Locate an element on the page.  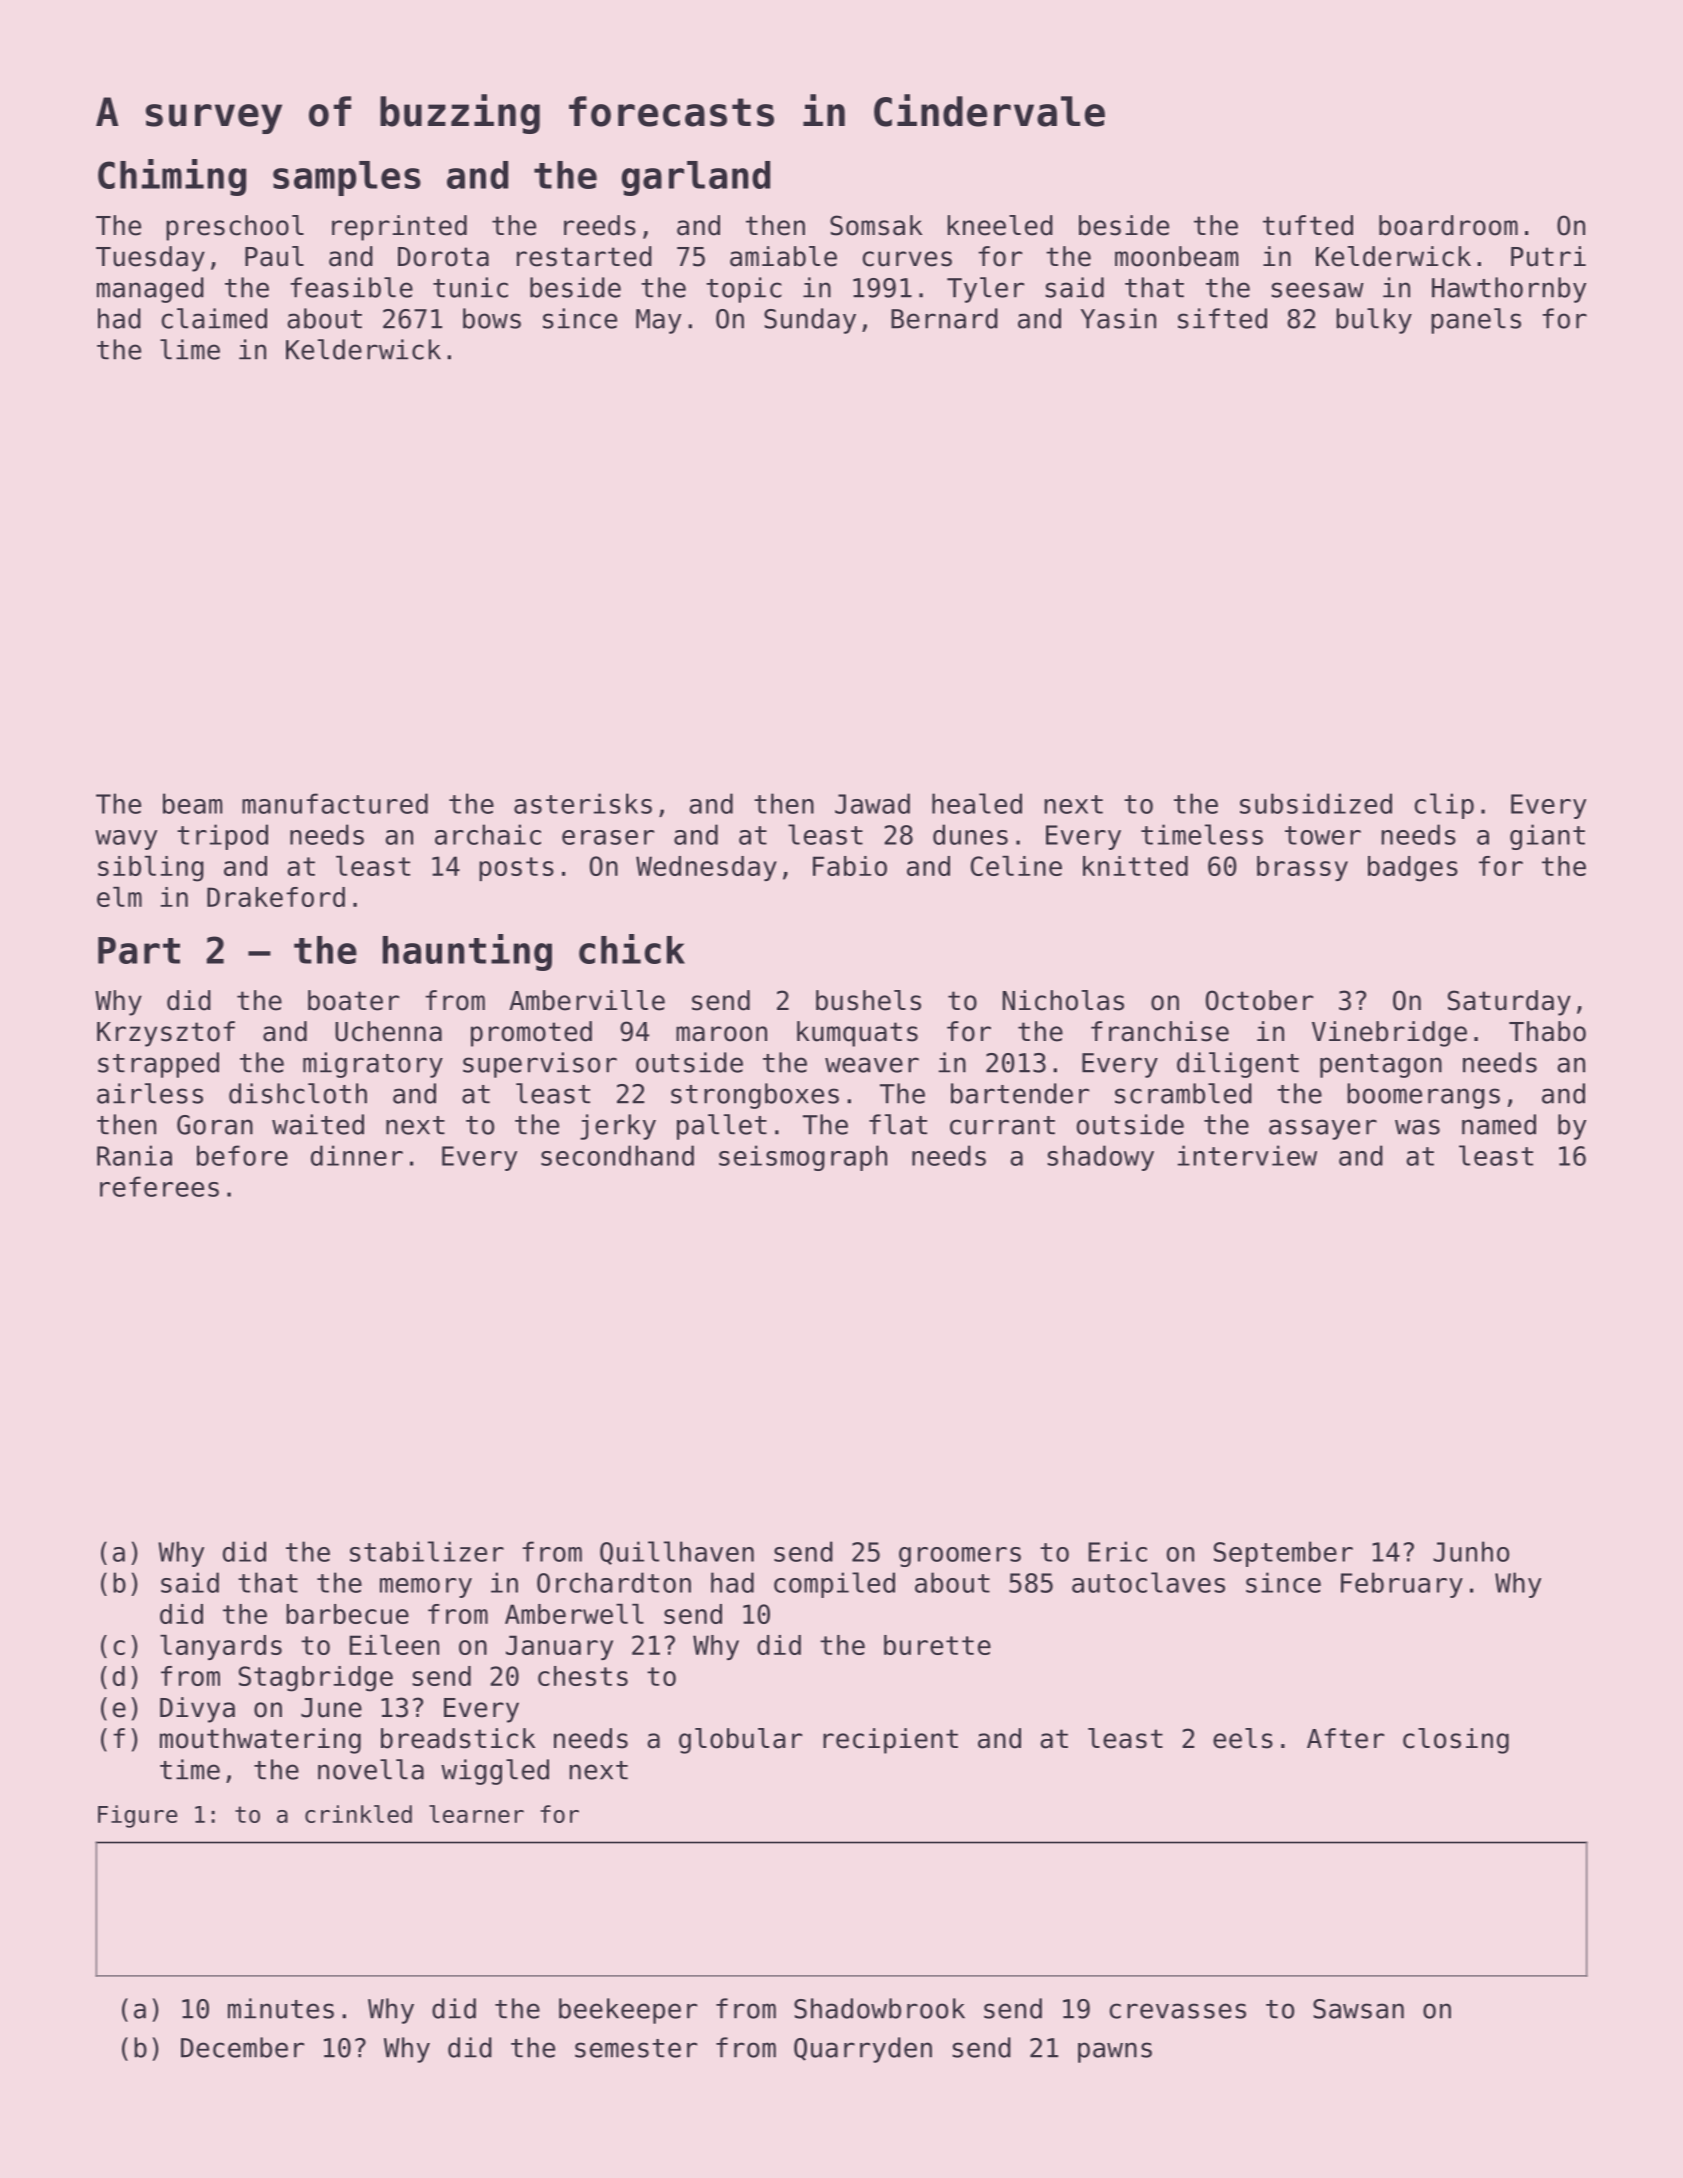
asterisks is located at coordinates (583, 803).
